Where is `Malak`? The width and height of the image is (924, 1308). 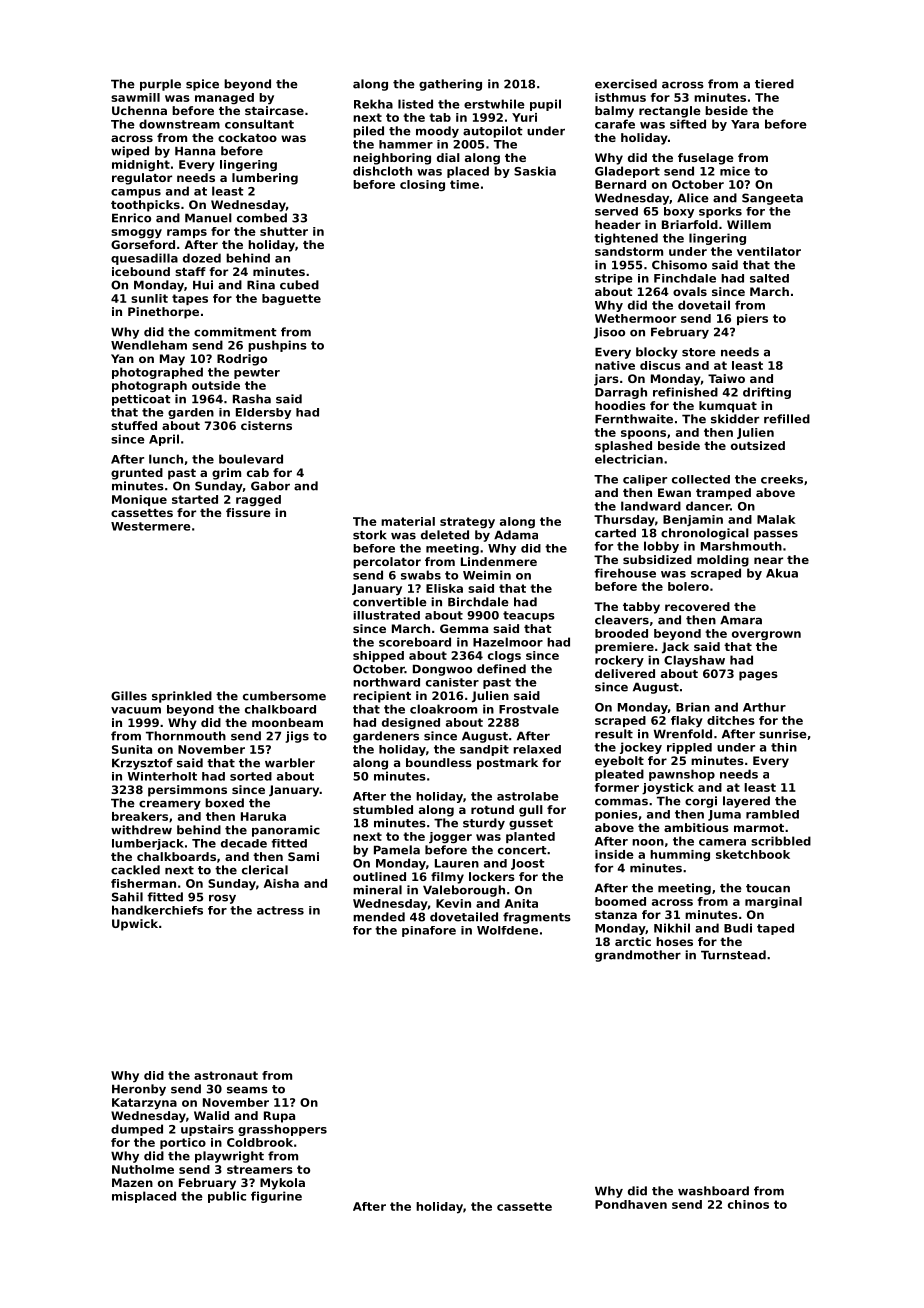
Malak is located at coordinates (776, 519).
